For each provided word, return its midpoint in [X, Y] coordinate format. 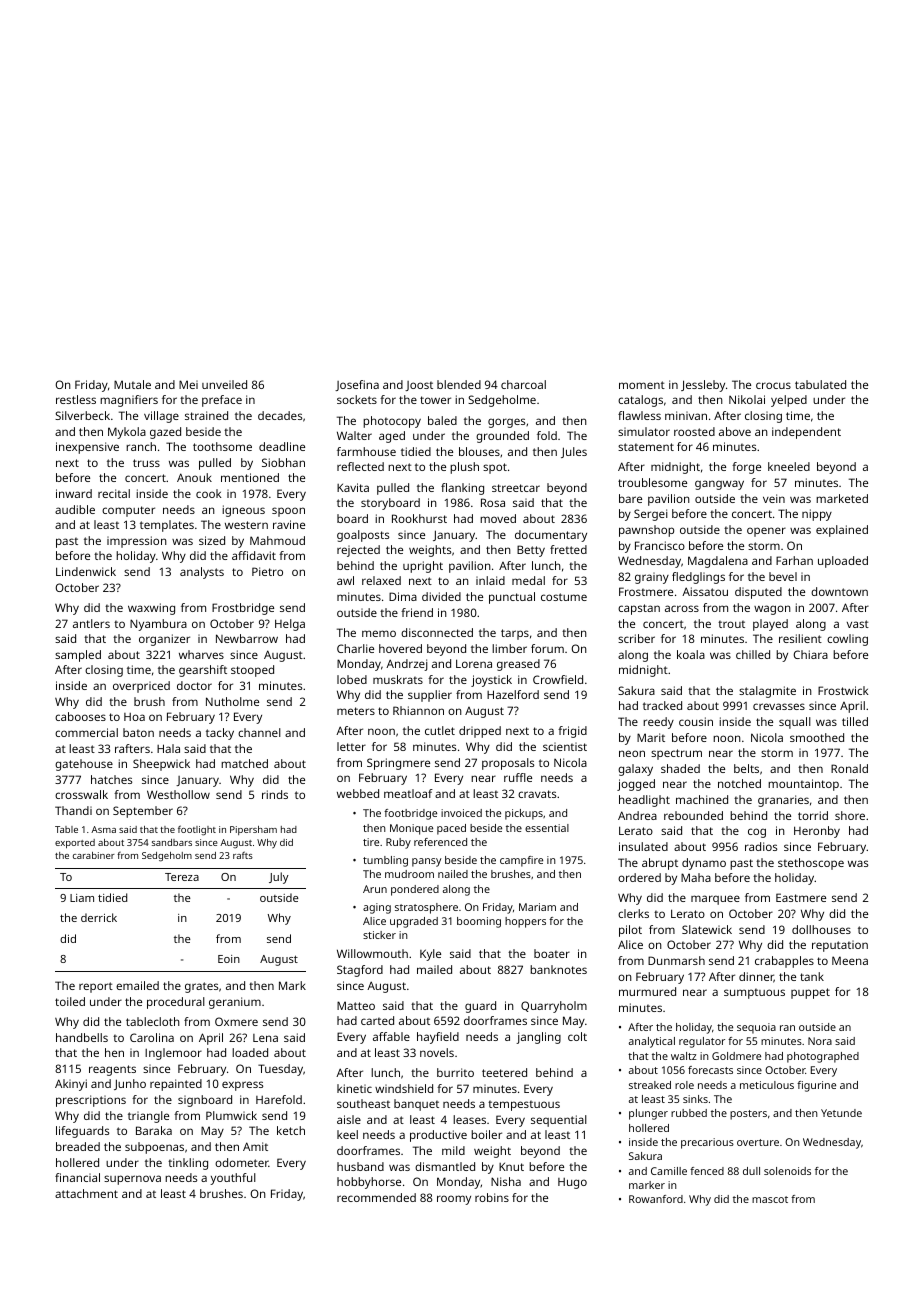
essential [547, 828]
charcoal [523, 384]
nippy [817, 515]
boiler [486, 1134]
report [96, 987]
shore [850, 815]
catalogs [640, 401]
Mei [188, 384]
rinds [275, 794]
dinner [756, 977]
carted [377, 1020]
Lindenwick [86, 571]
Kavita [353, 487]
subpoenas [154, 1148]
